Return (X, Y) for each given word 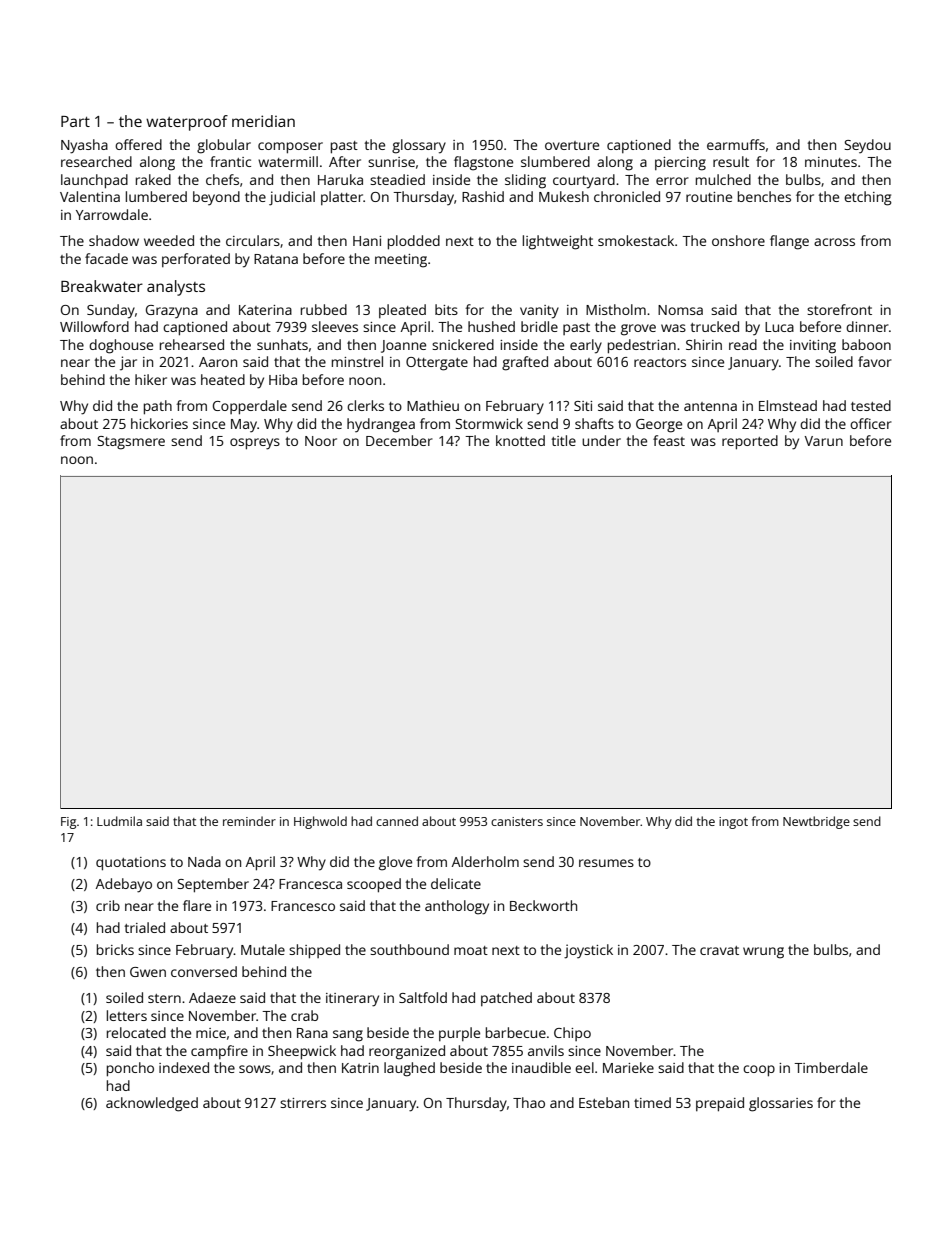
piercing (680, 164)
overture (572, 145)
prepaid (720, 1104)
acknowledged (152, 1104)
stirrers (303, 1103)
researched (96, 161)
